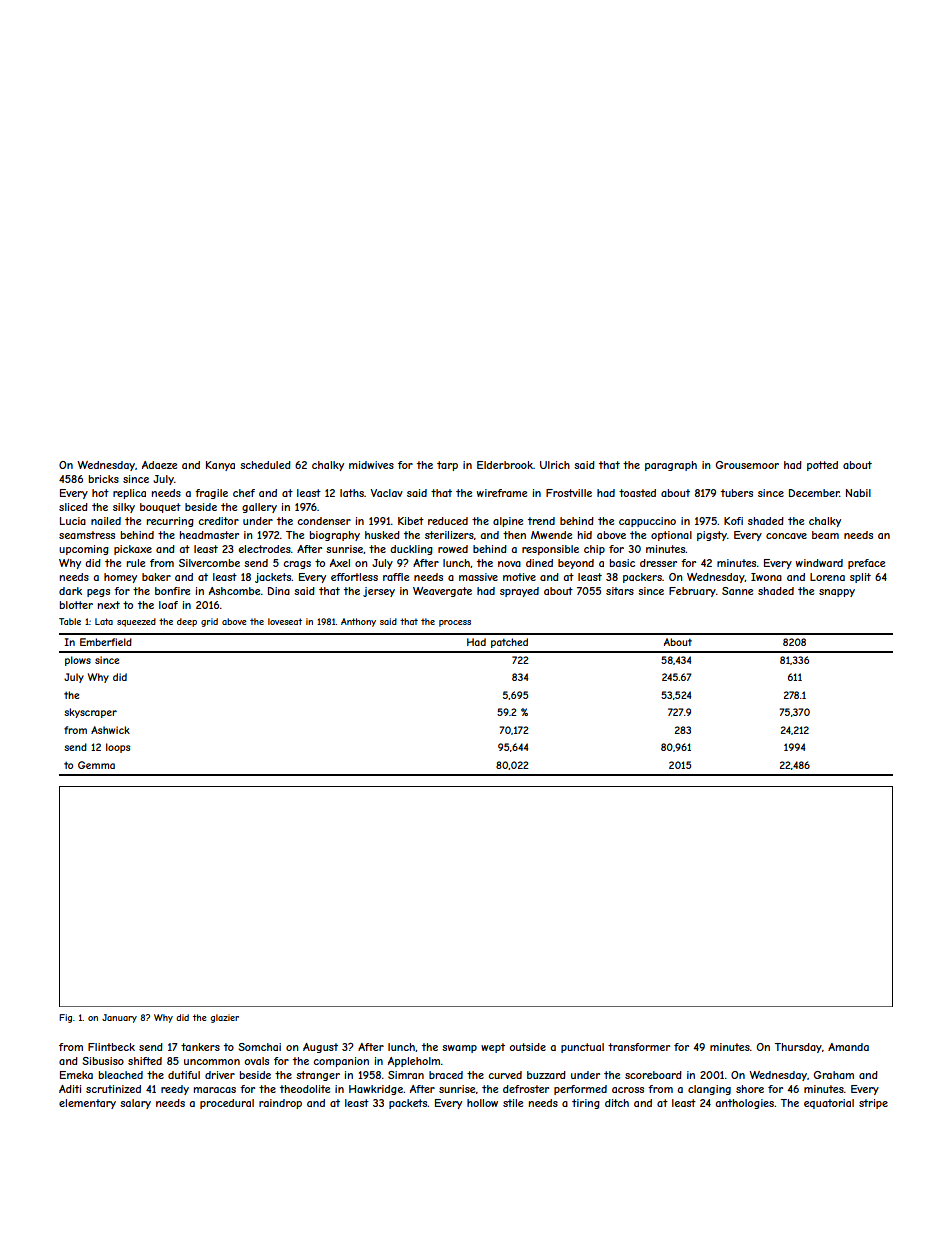 Image resolution: width=952 pixels, height=1233 pixels. Describe the element at coordinates (639, 1047) in the screenshot. I see `transformer` at that location.
